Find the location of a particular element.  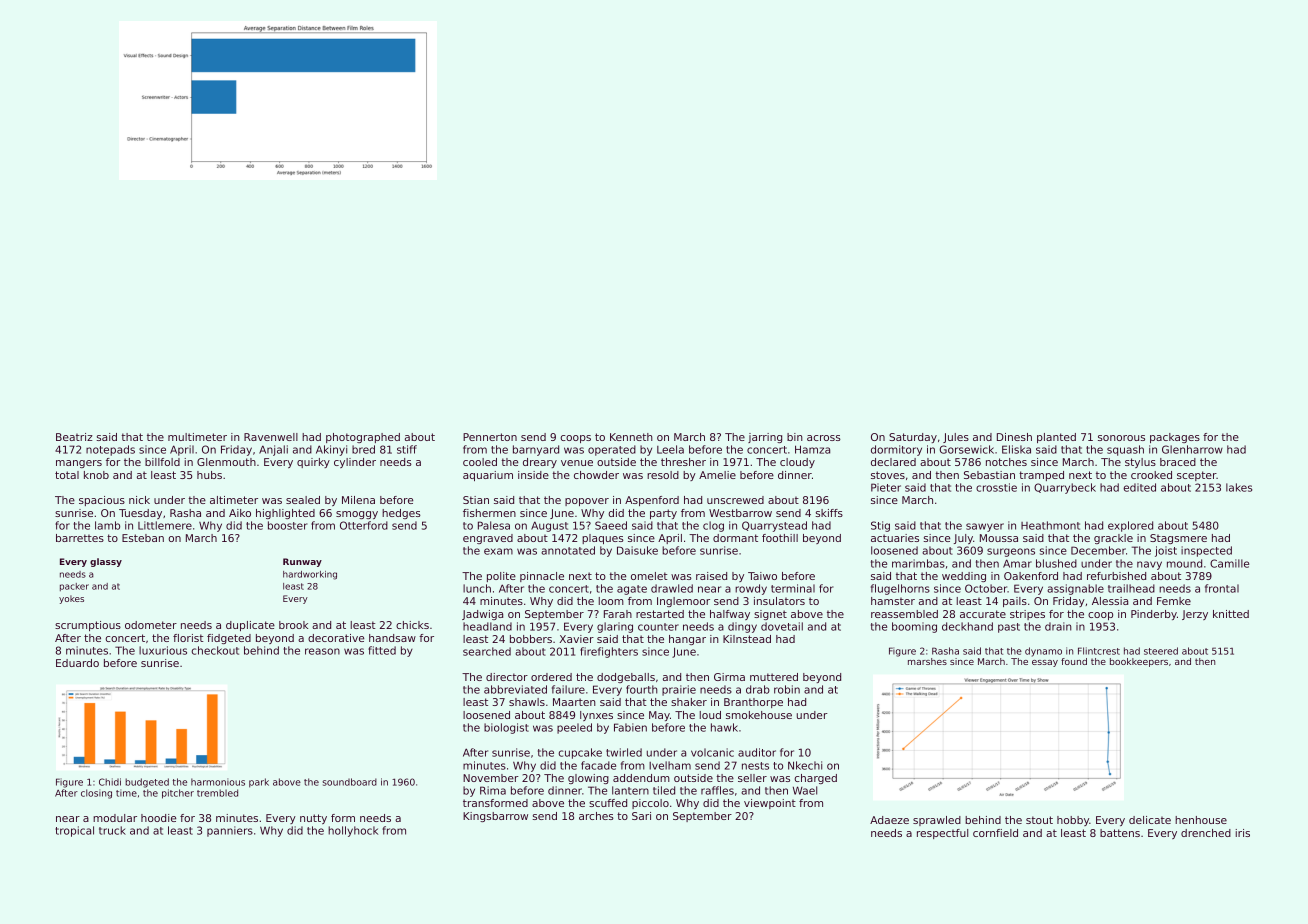

tramped is located at coordinates (1041, 476).
